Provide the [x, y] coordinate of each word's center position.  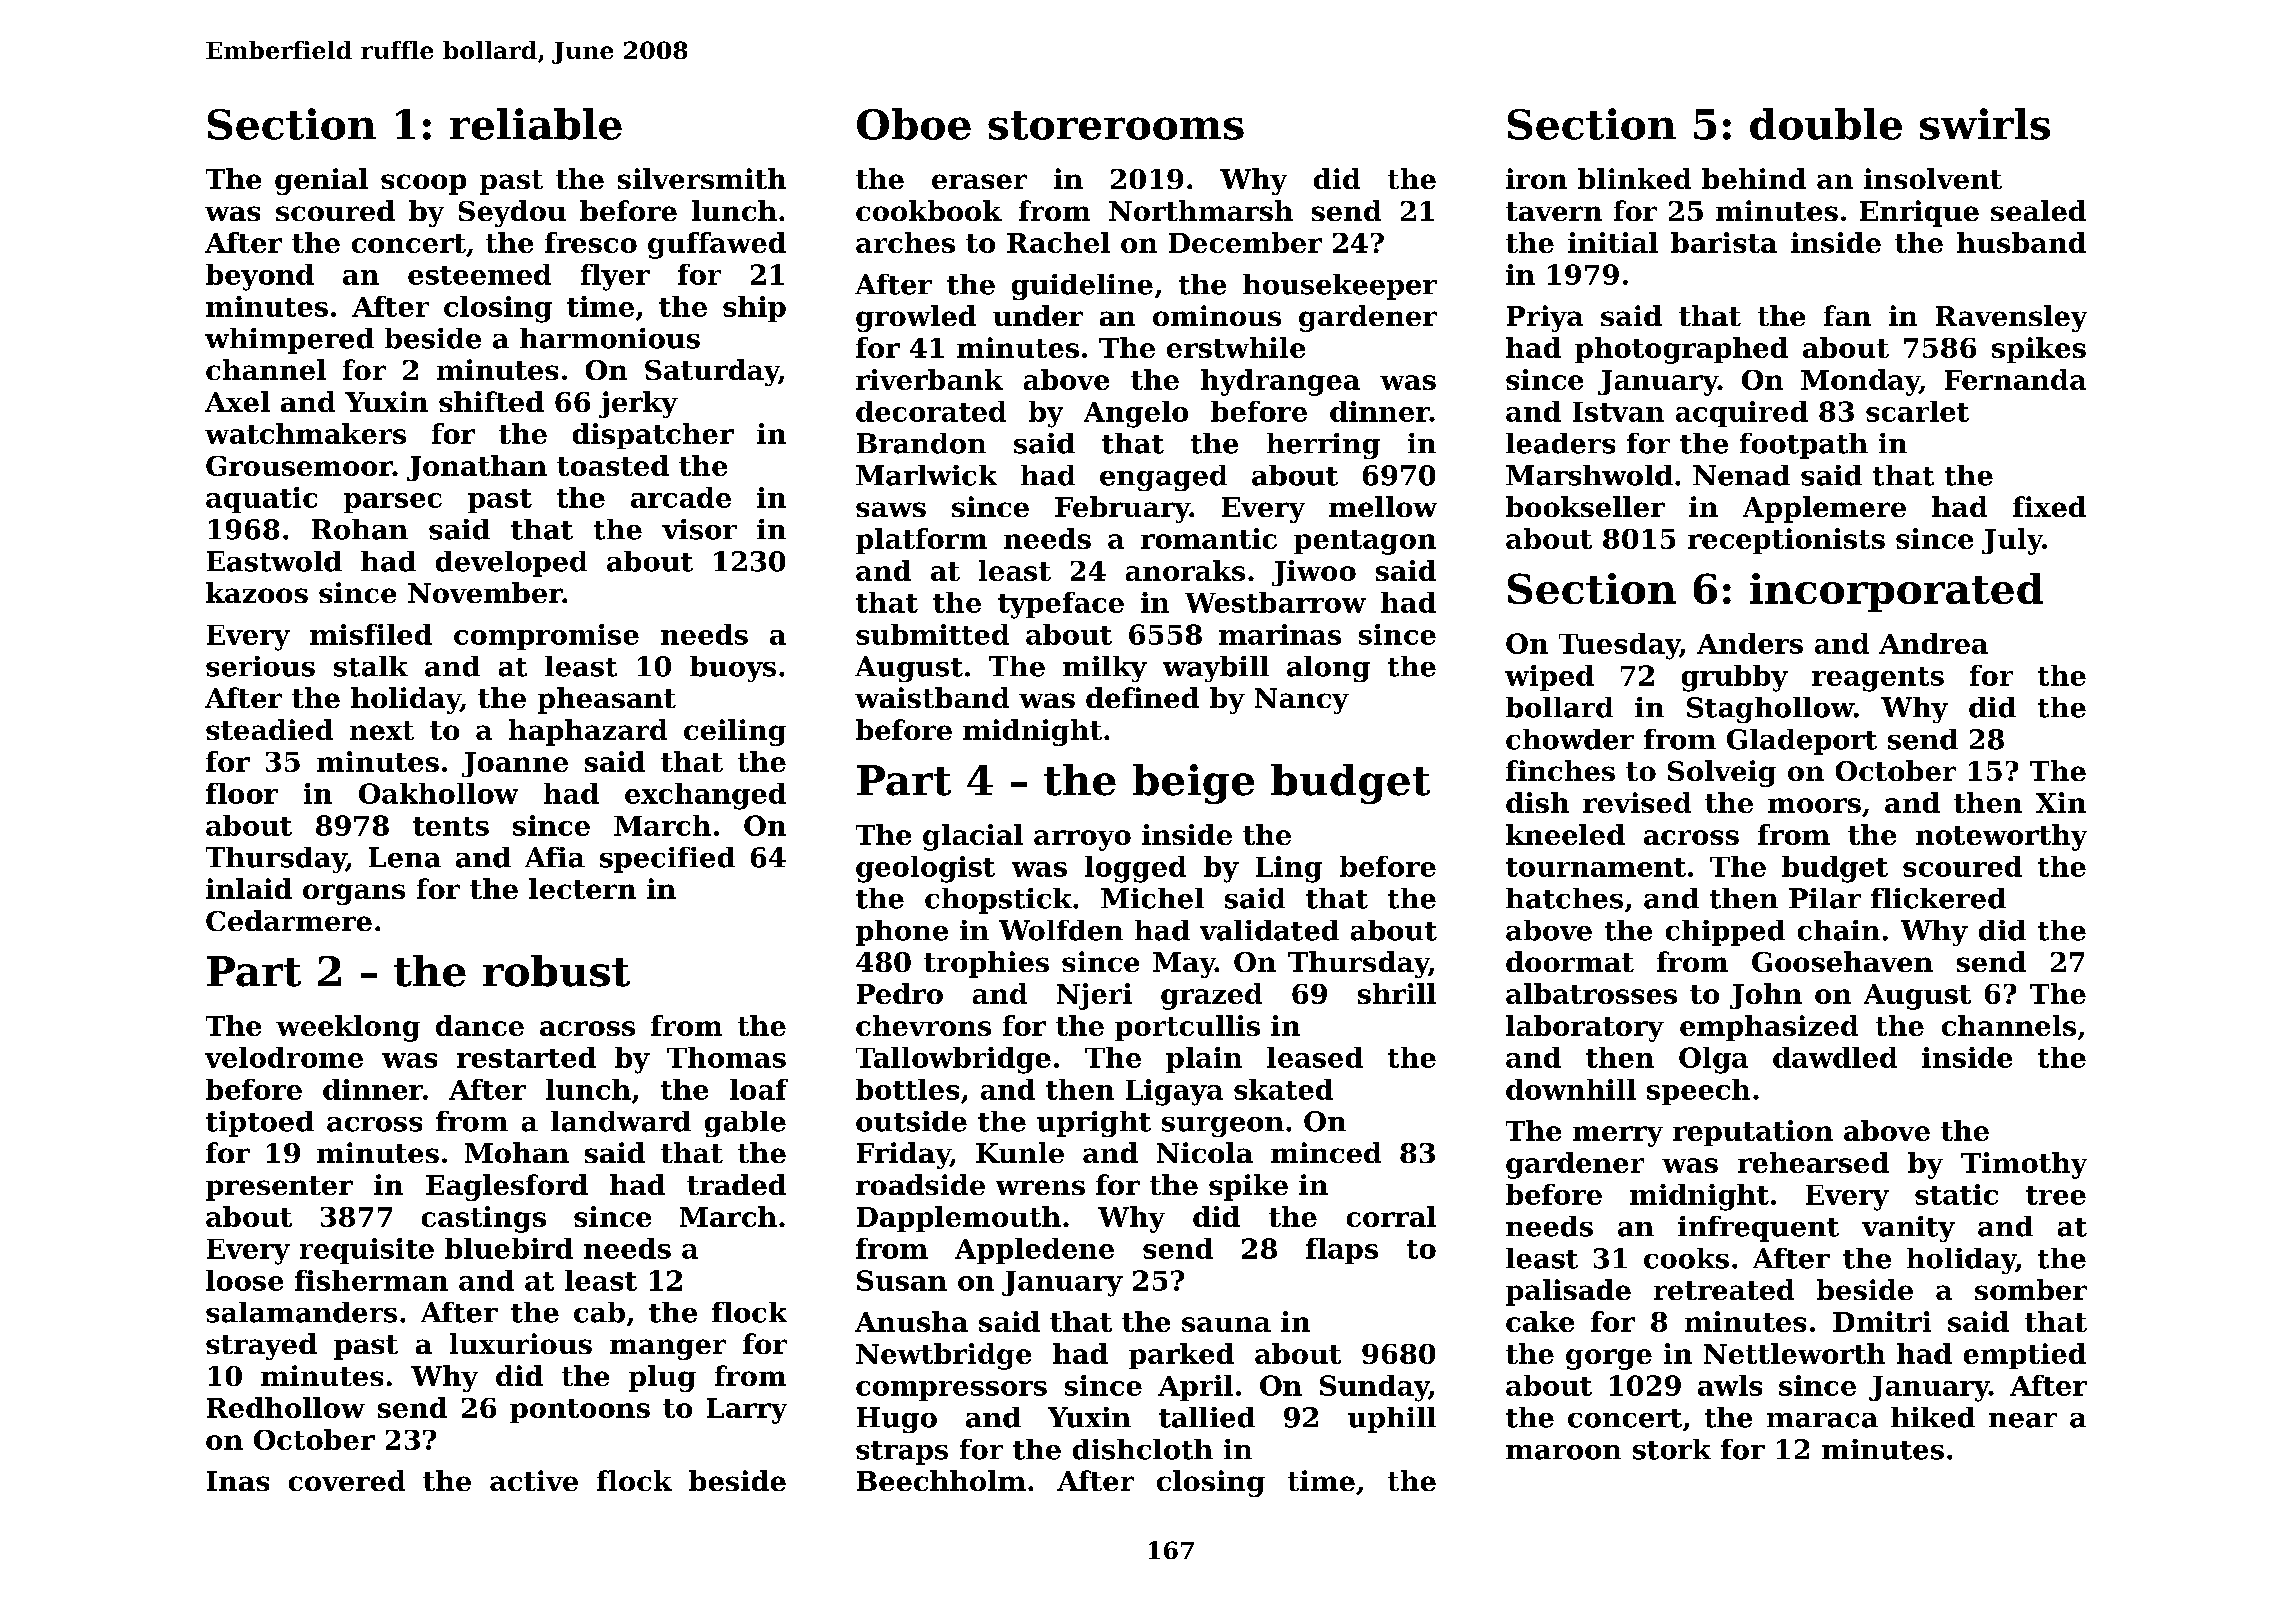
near [2023, 1420]
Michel [1152, 898]
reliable [536, 124]
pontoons [580, 1411]
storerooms [1116, 125]
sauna [1226, 1324]
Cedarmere [289, 920]
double [1826, 124]
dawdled [1835, 1057]
